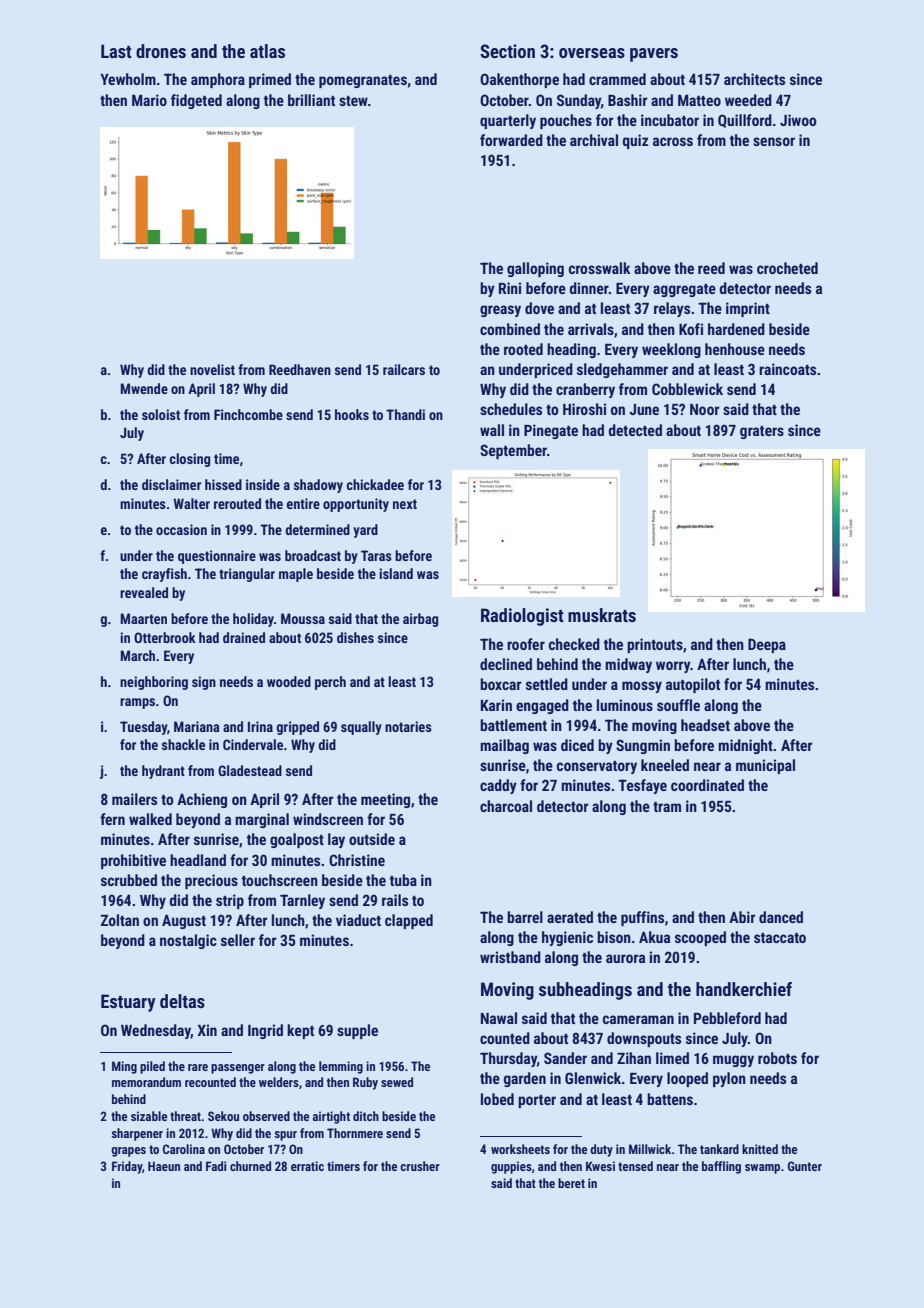 This screenshot has height=1308, width=924. I want to click on brilliant, so click(311, 100).
